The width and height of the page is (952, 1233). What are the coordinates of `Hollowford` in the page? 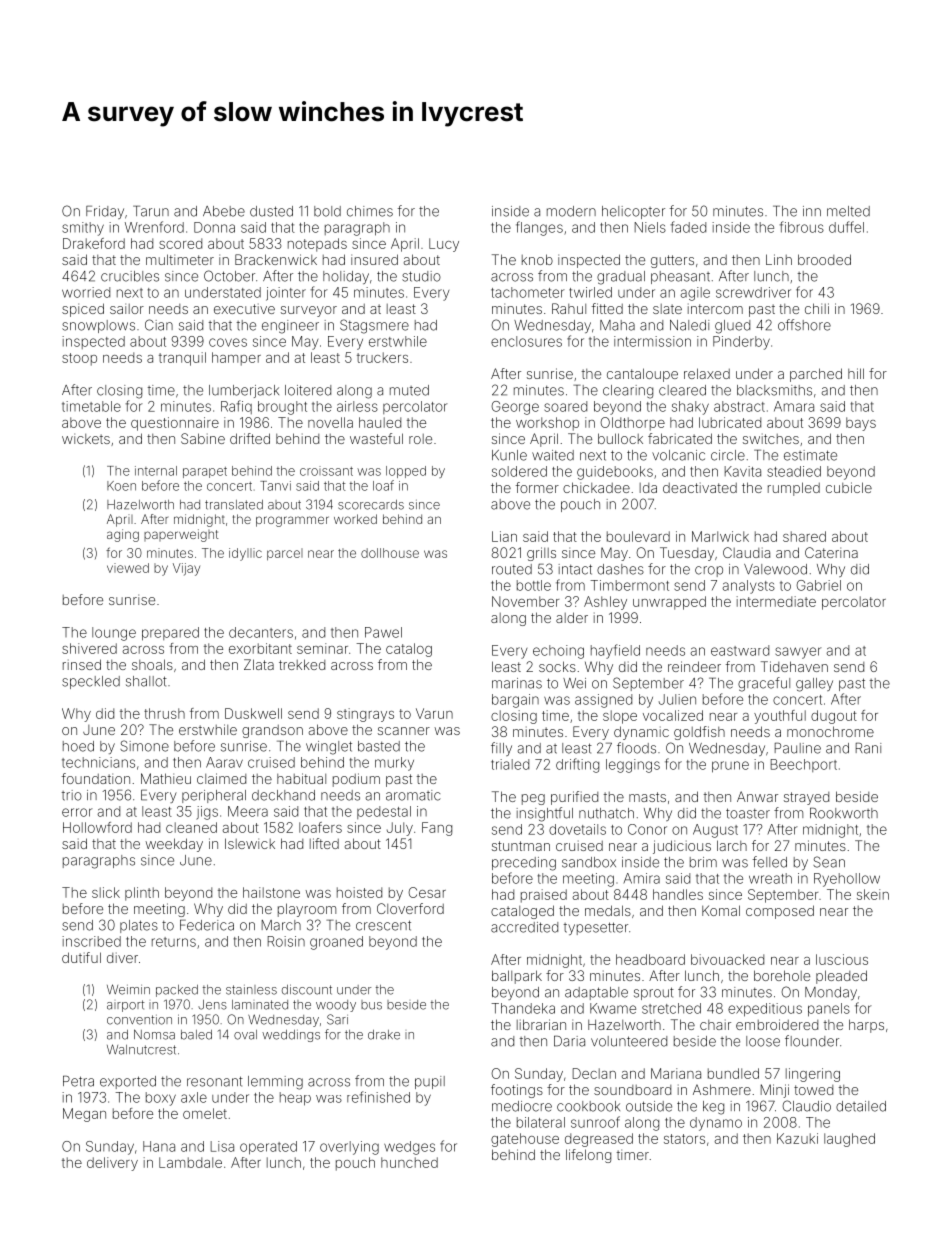 It's located at (97, 827).
